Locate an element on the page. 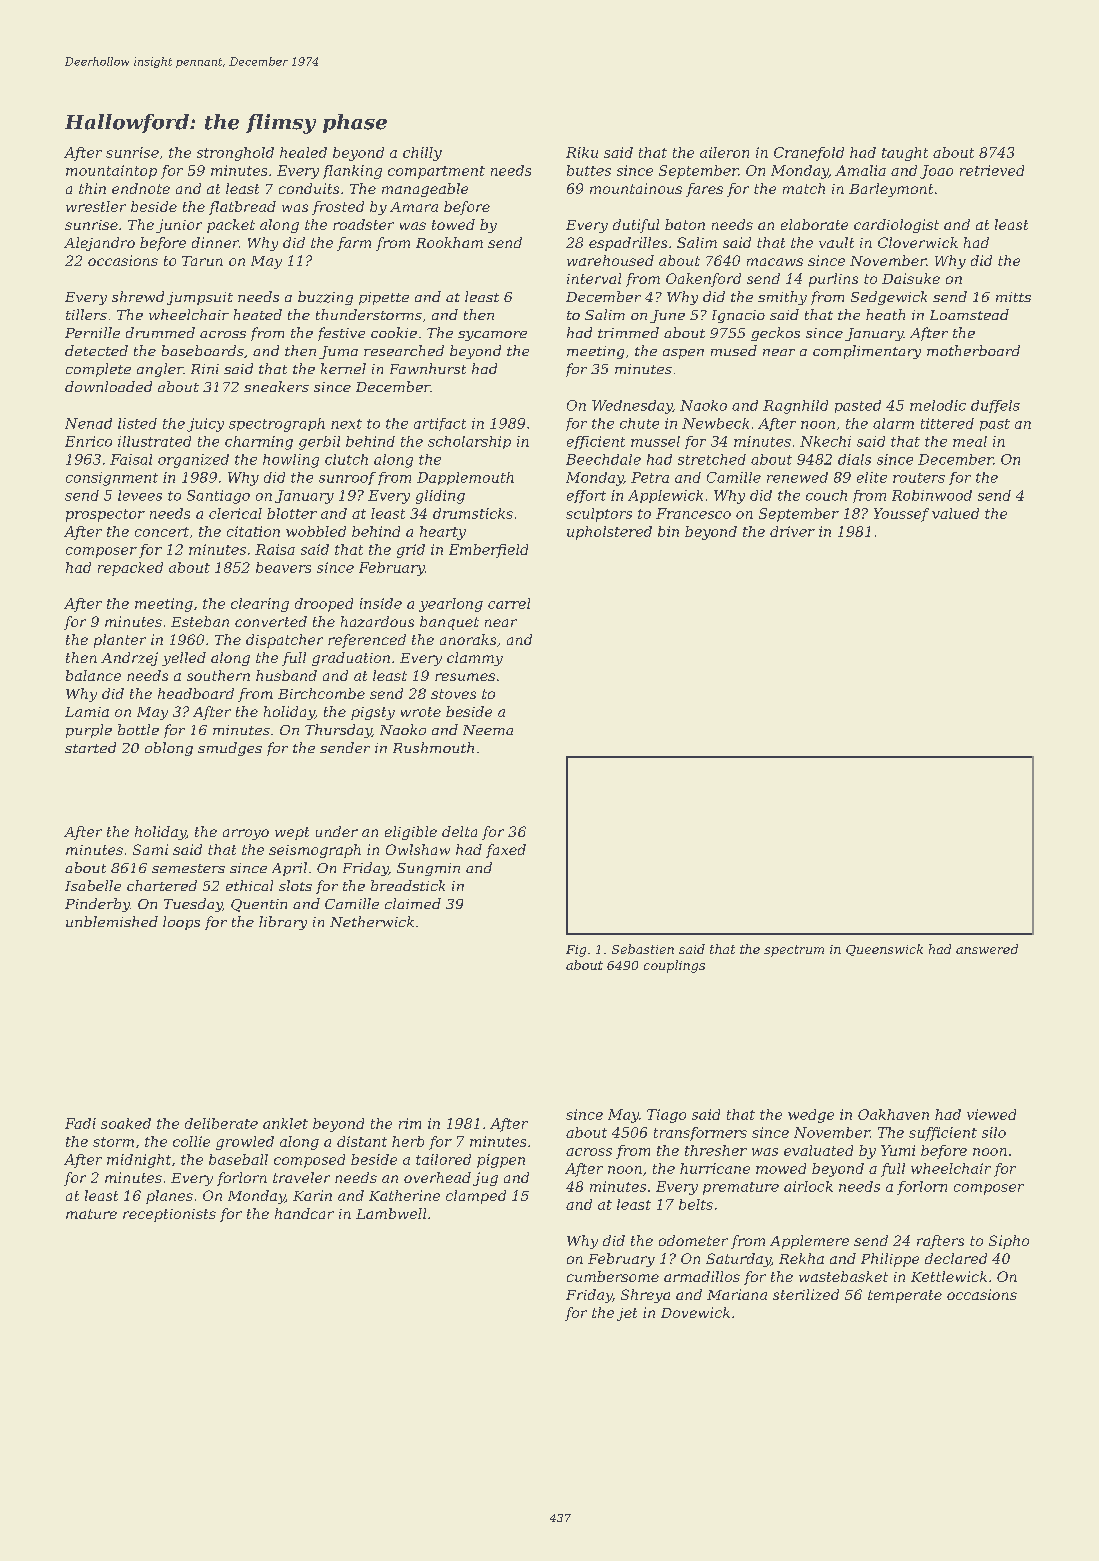  healed is located at coordinates (303, 152).
